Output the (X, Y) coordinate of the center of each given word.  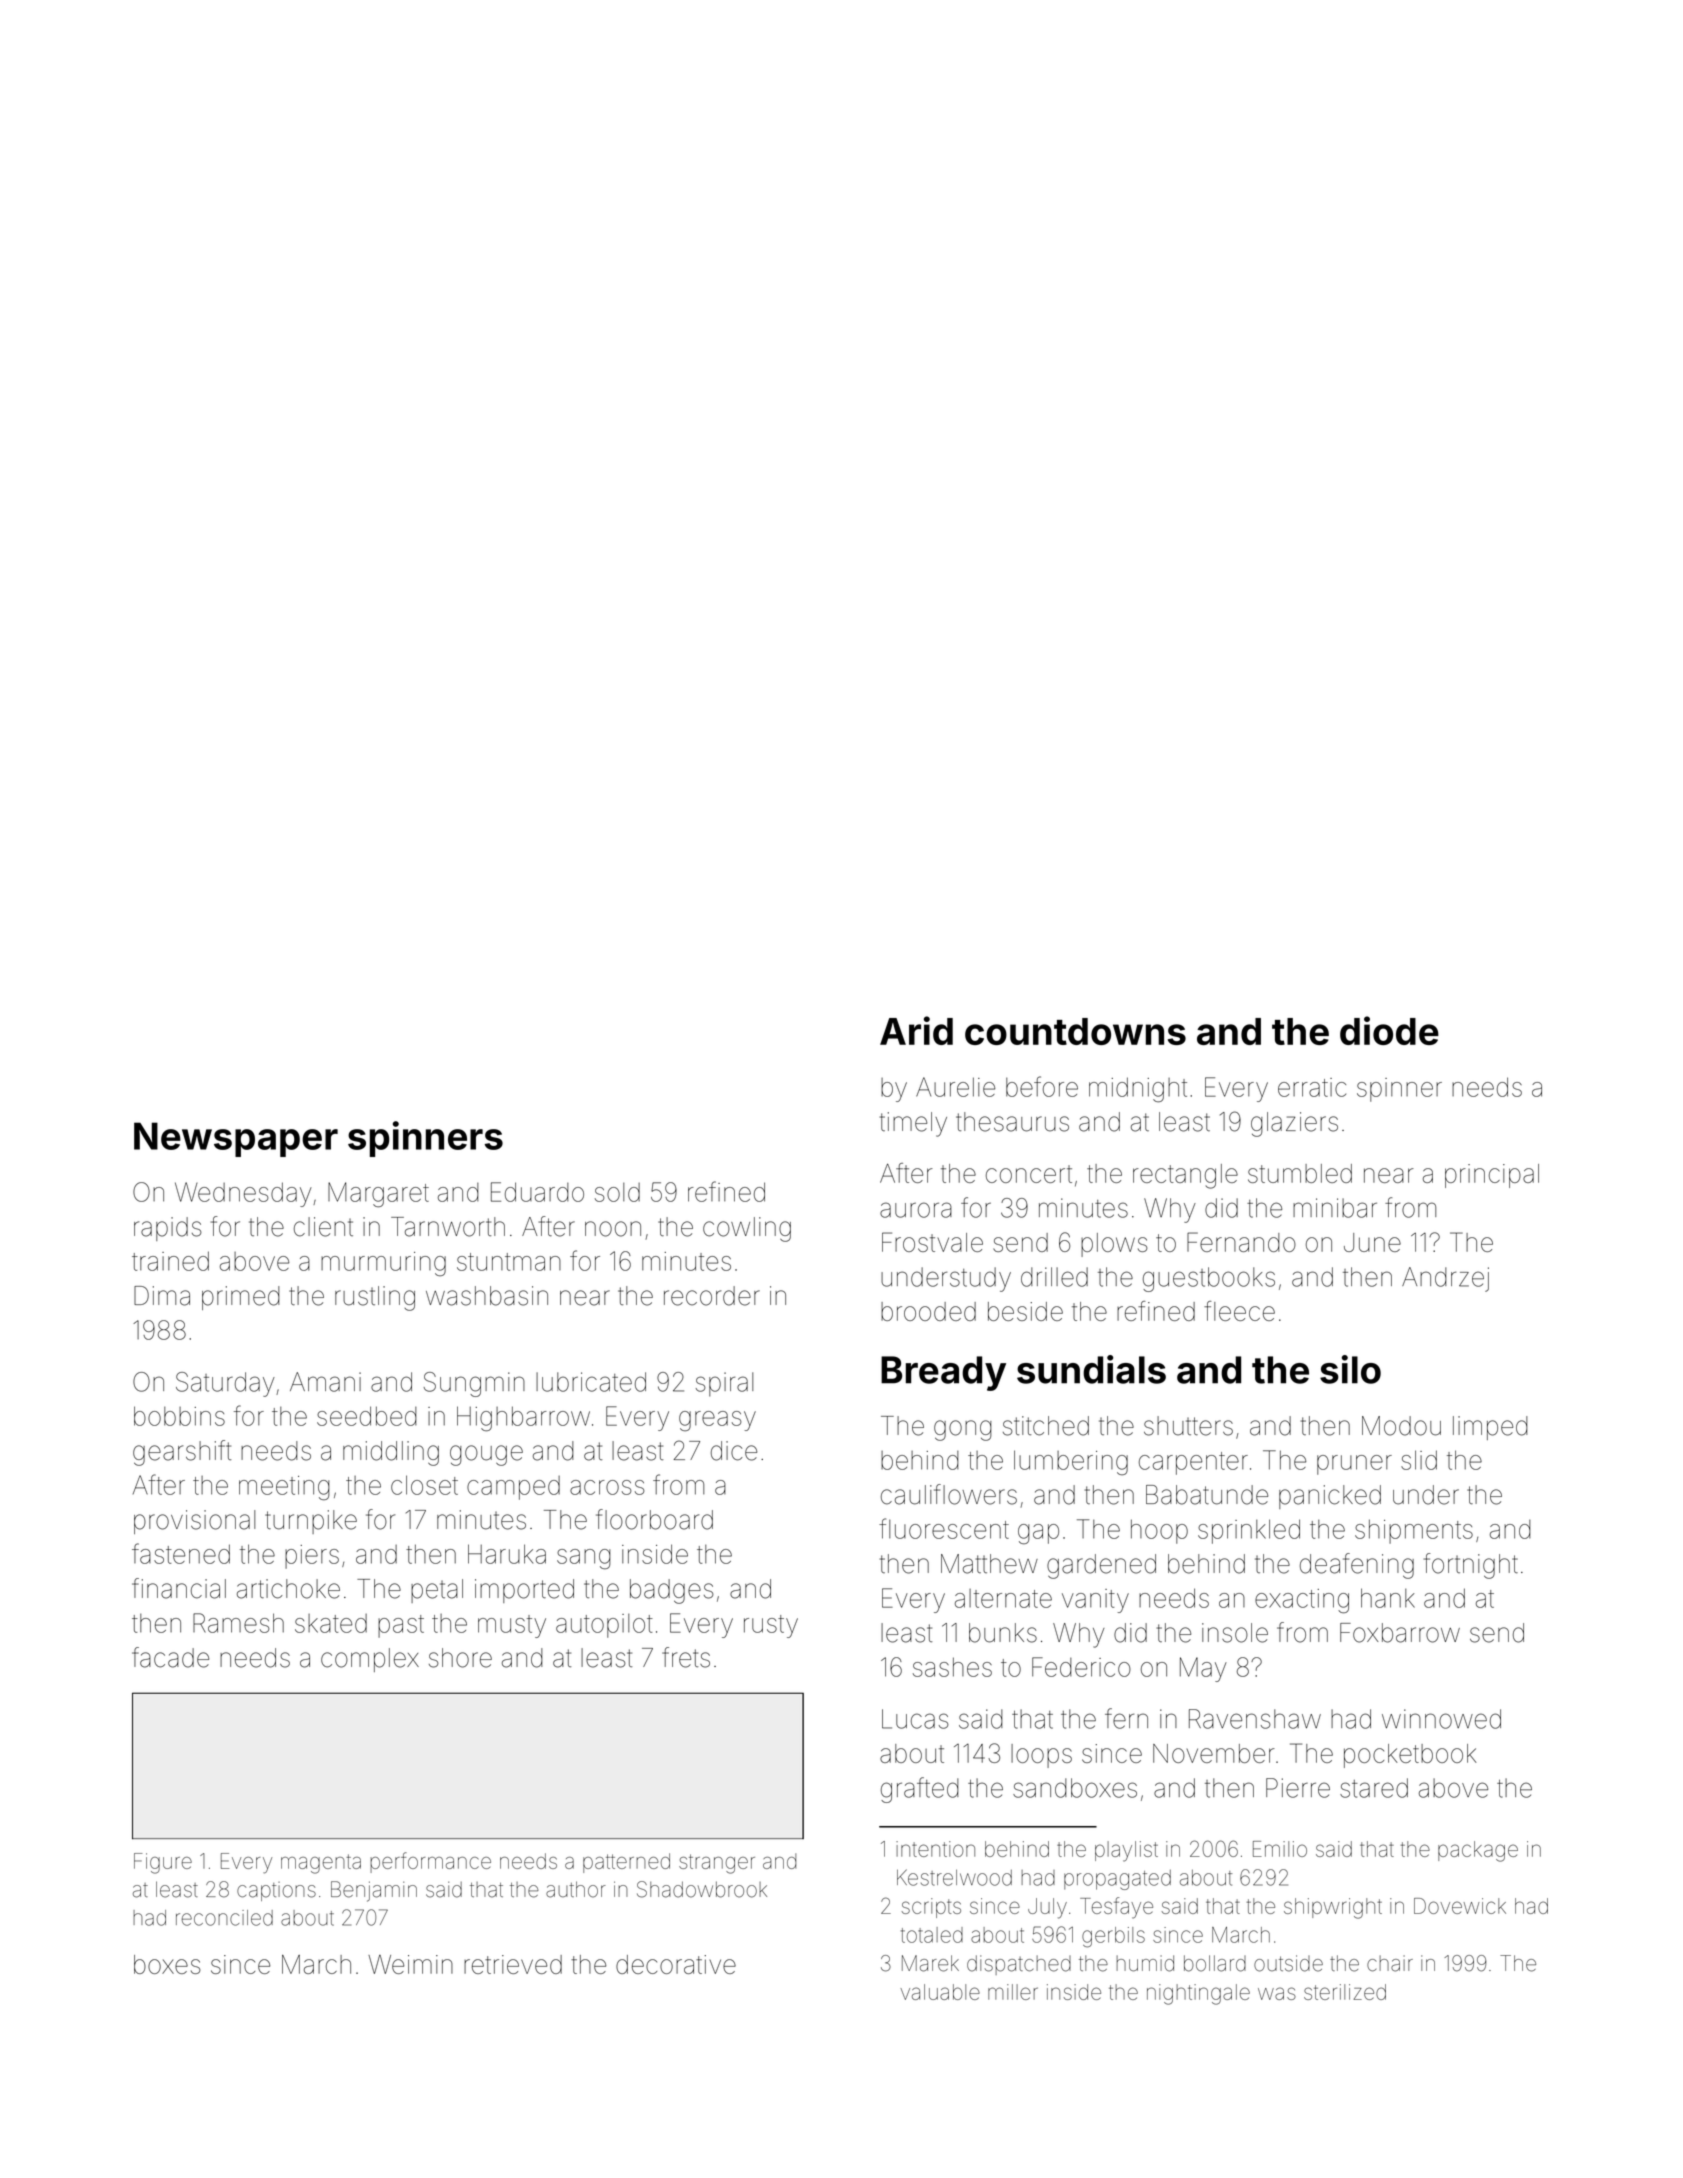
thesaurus (1012, 1122)
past (401, 1626)
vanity (1095, 1601)
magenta (321, 1864)
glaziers (1294, 1124)
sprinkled (1249, 1531)
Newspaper (236, 1139)
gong (963, 1430)
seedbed (367, 1416)
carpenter (1193, 1463)
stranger (717, 1864)
